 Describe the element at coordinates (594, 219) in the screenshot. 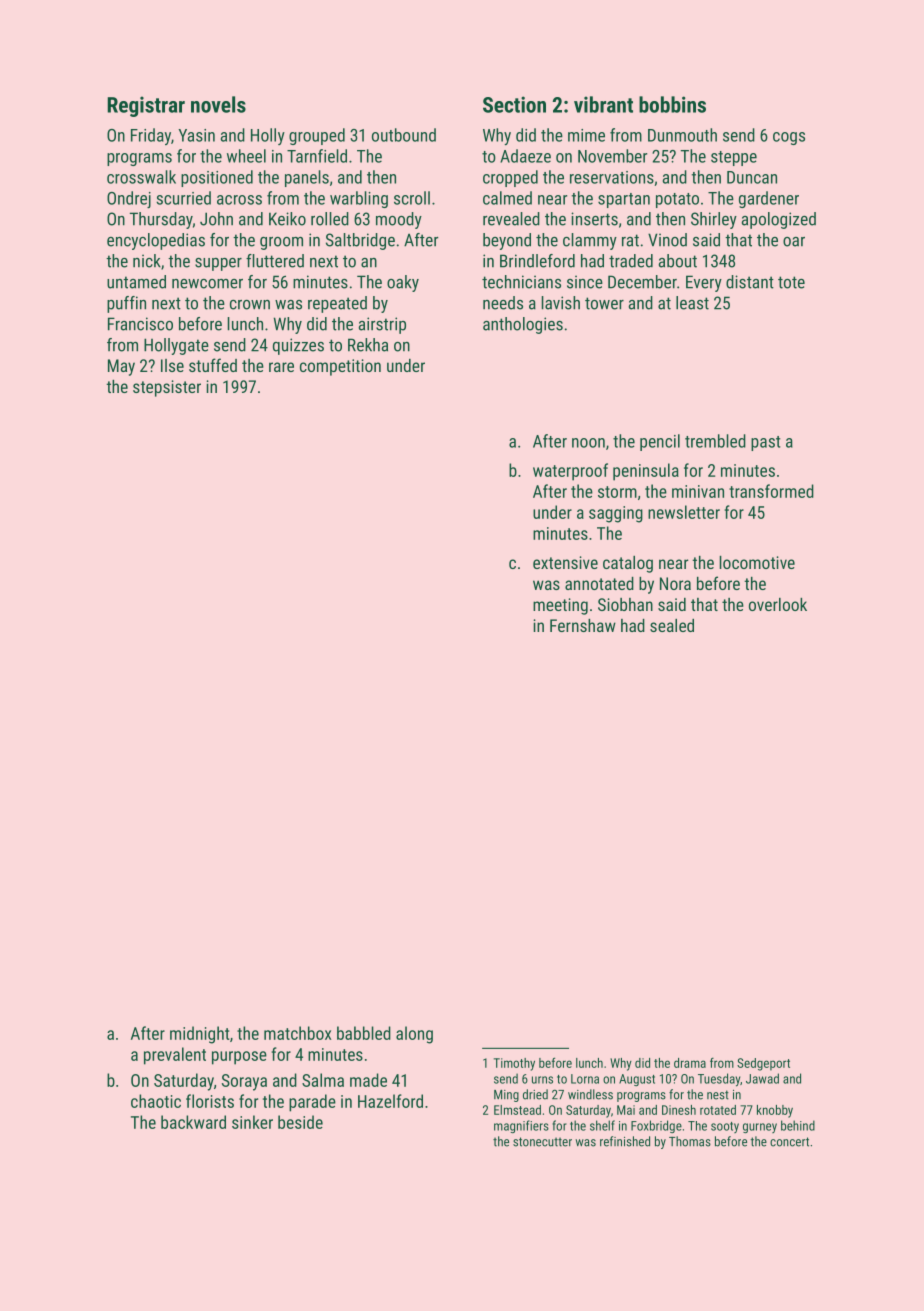

I see `inserts` at that location.
